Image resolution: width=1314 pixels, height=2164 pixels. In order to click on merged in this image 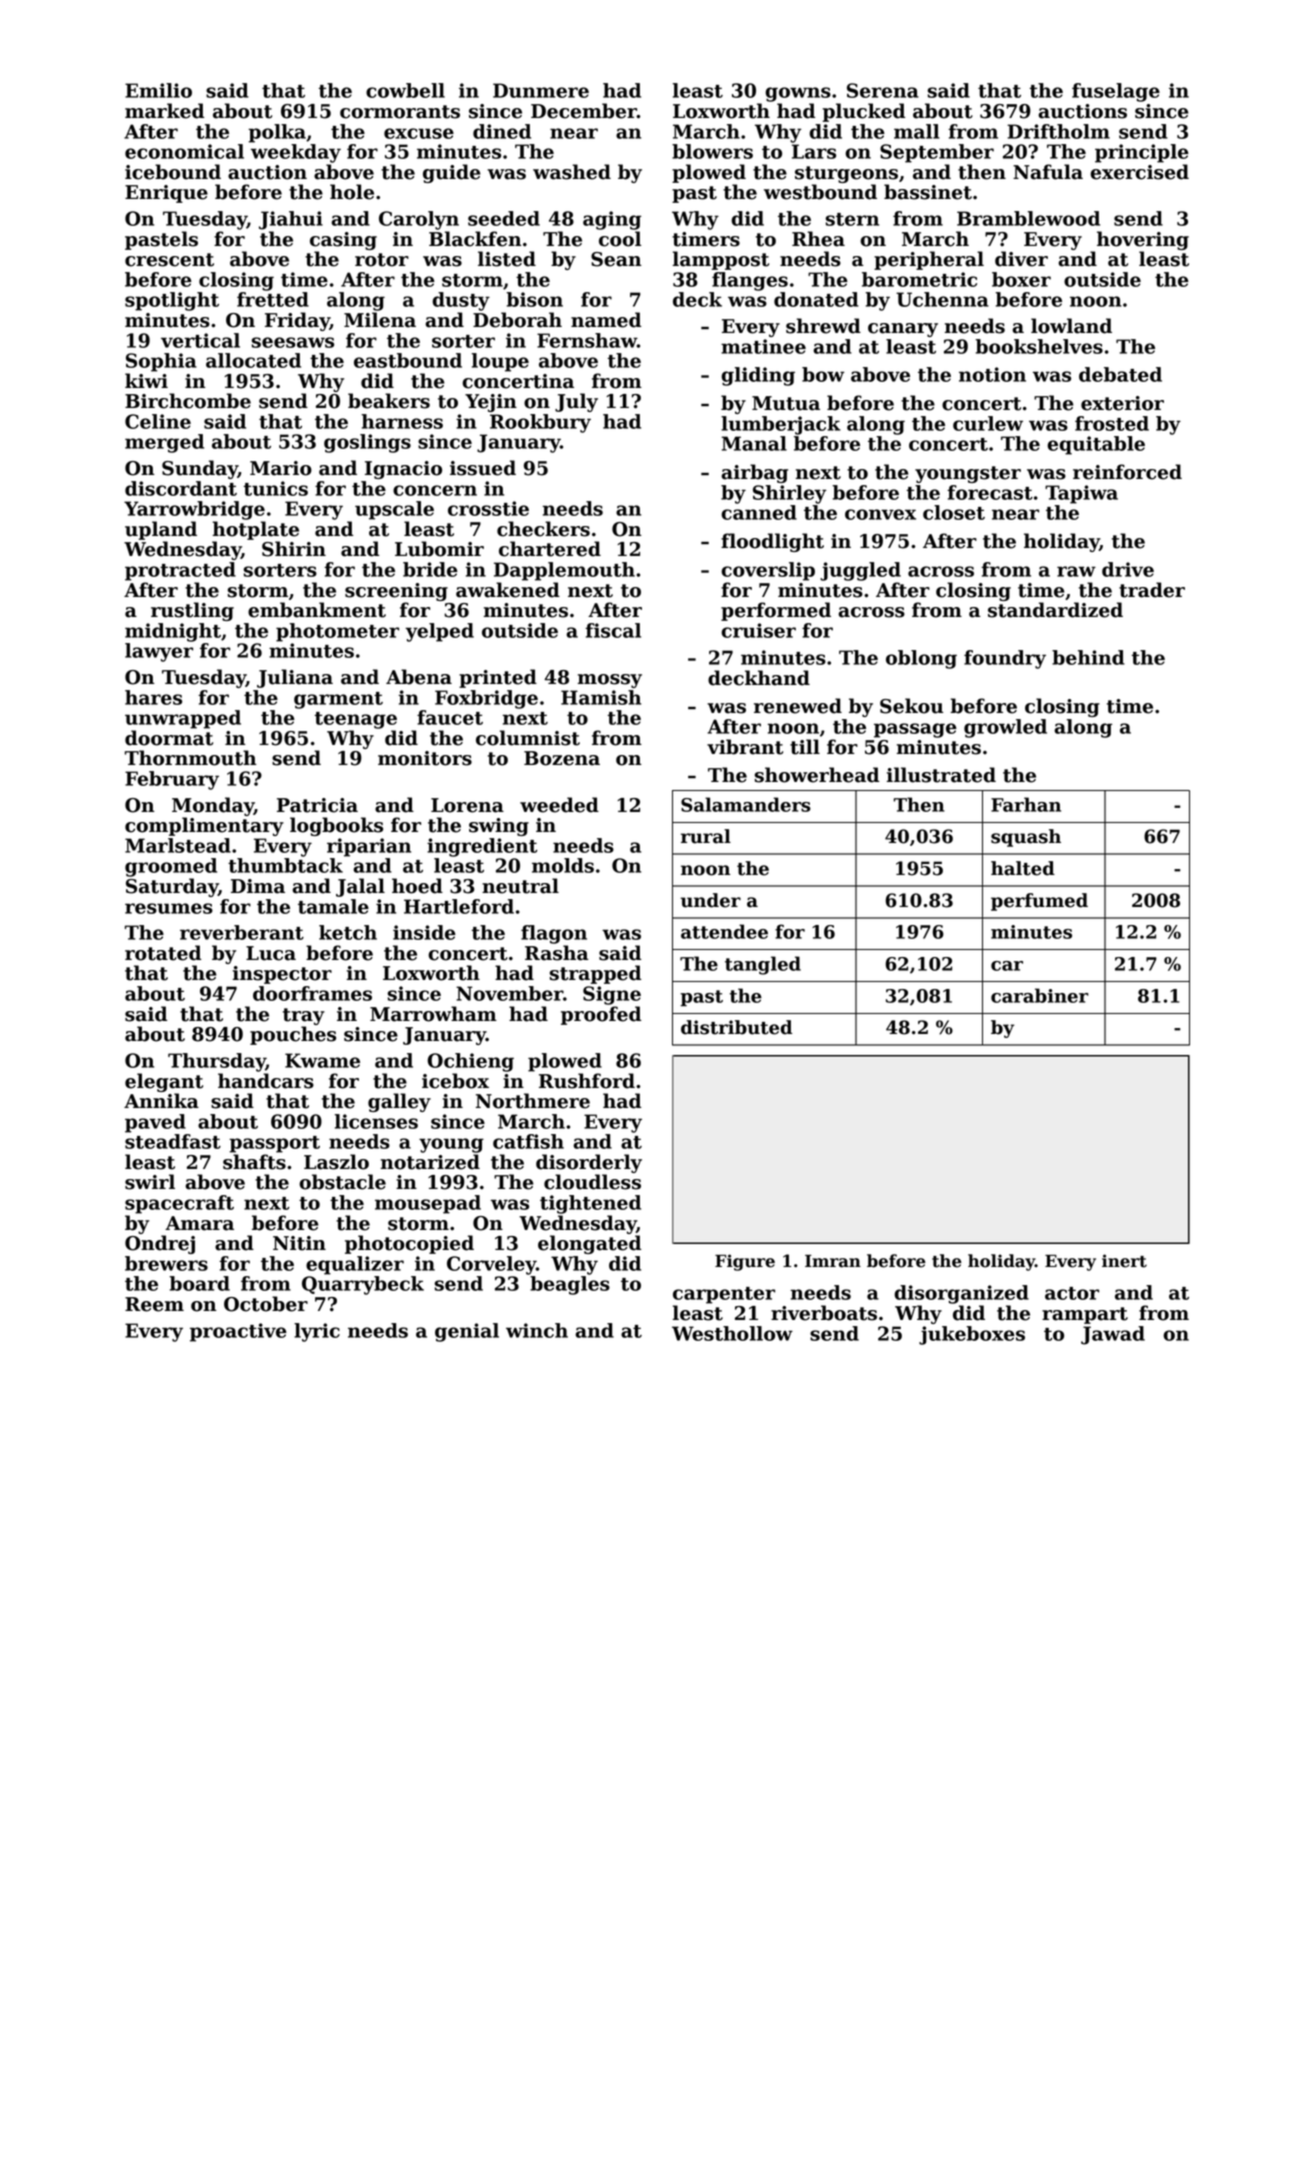, I will do `click(164, 443)`.
